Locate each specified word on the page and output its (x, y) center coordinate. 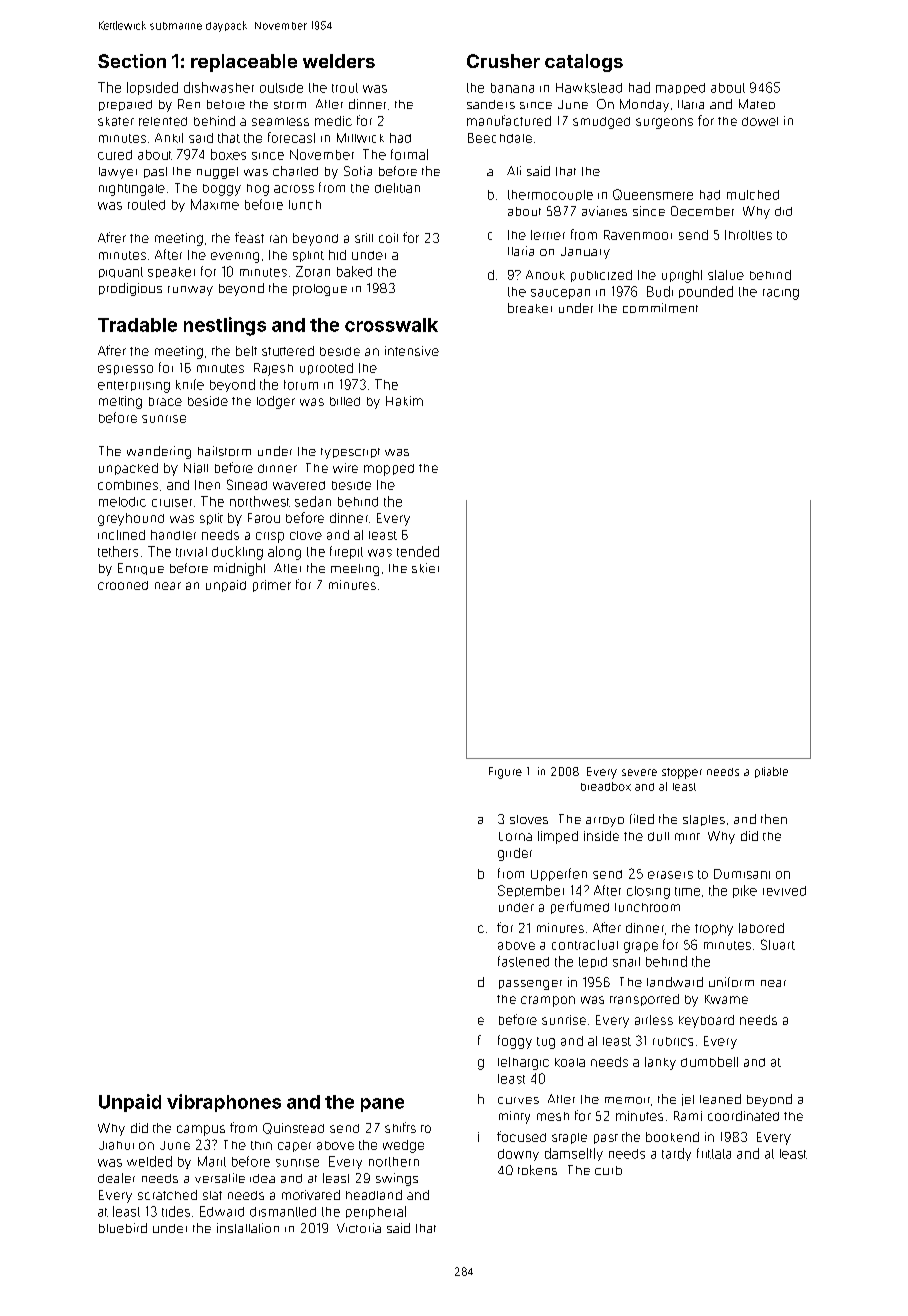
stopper (682, 773)
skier (425, 568)
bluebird (123, 1228)
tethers (118, 551)
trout (345, 88)
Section (132, 61)
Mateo (757, 104)
